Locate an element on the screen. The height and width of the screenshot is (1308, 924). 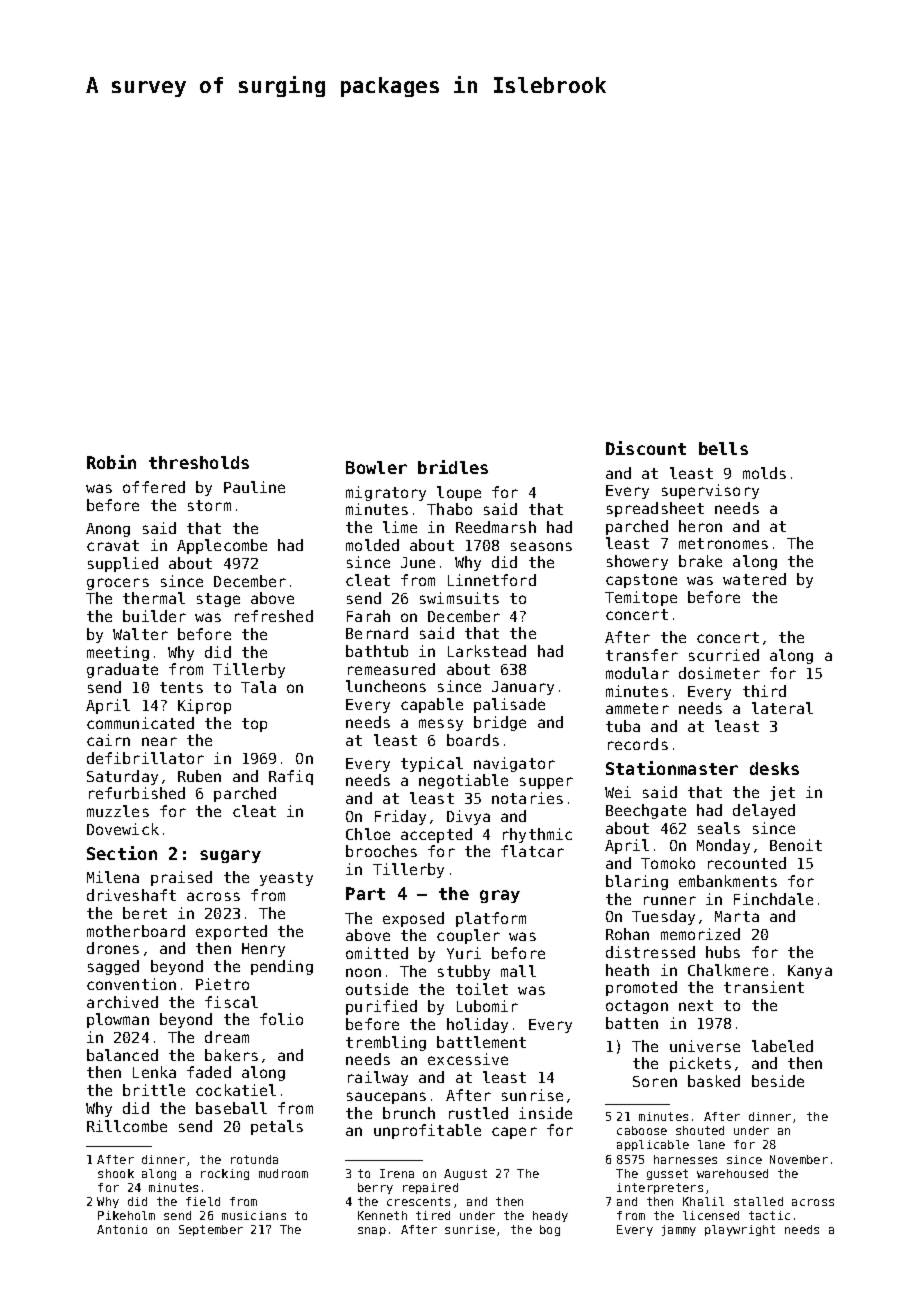
Bowler is located at coordinates (376, 467).
